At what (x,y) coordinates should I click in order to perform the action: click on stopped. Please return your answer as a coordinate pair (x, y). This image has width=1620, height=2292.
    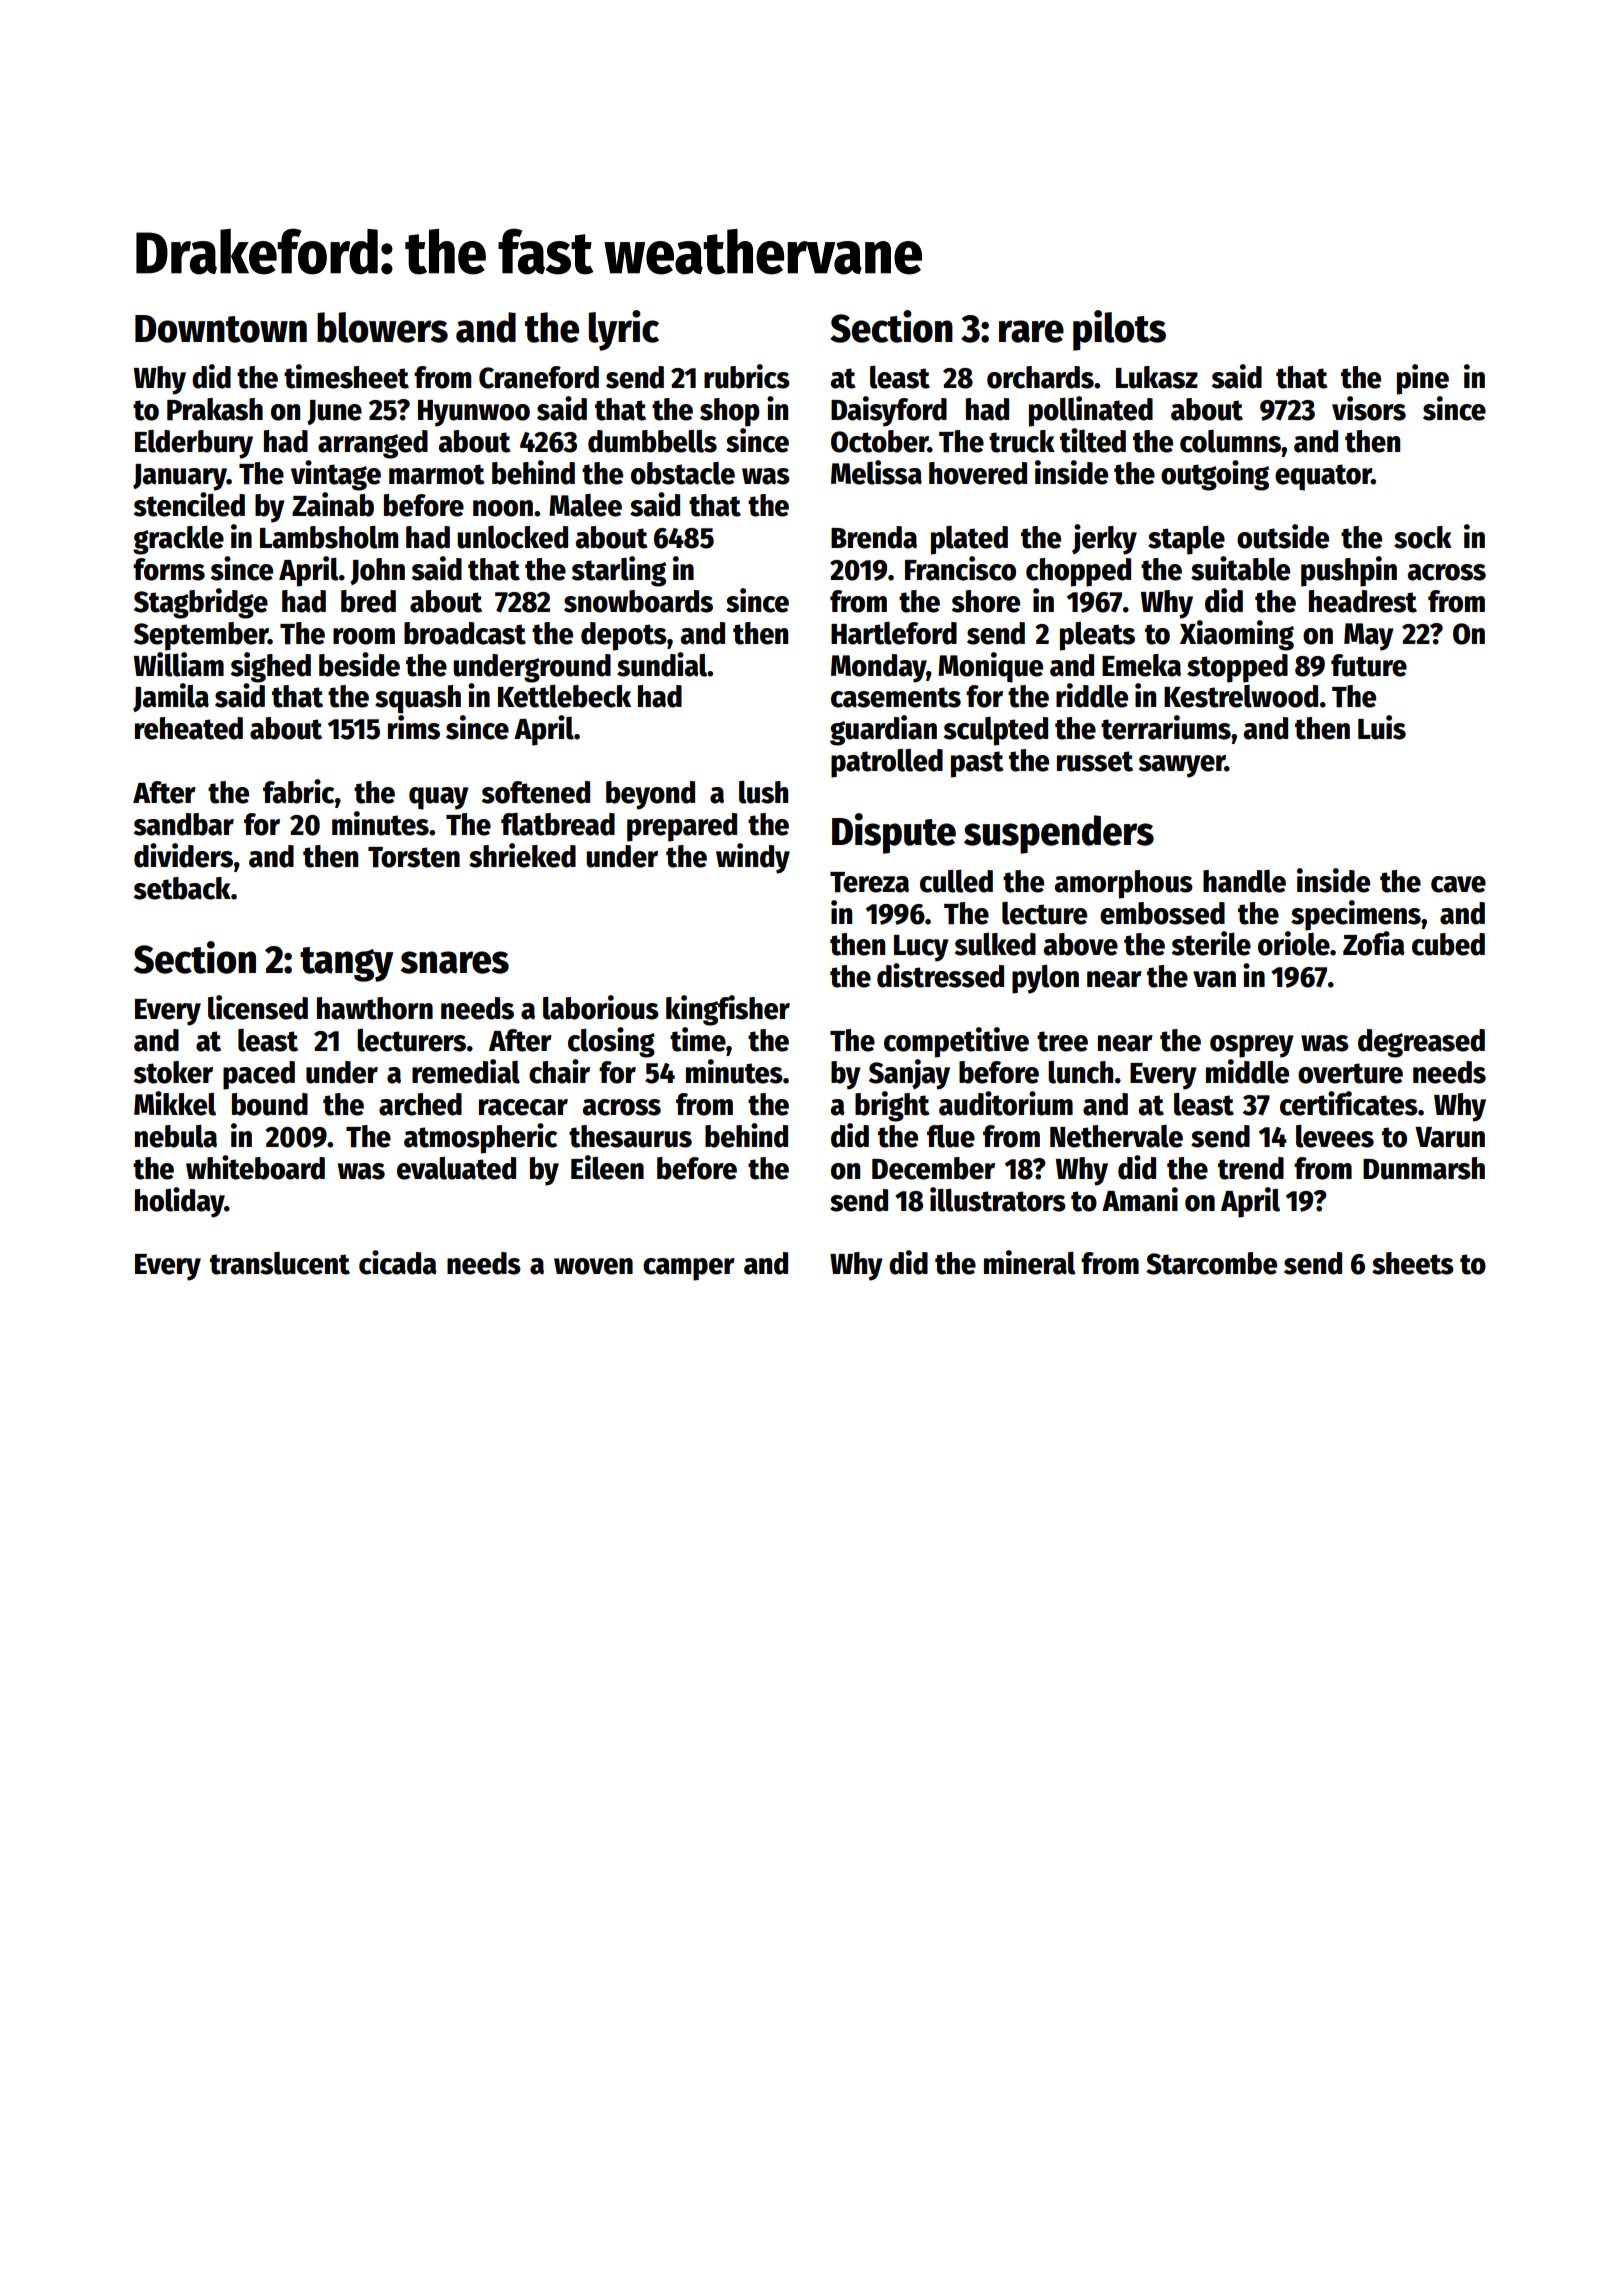
    Looking at the image, I should click on (1237, 668).
